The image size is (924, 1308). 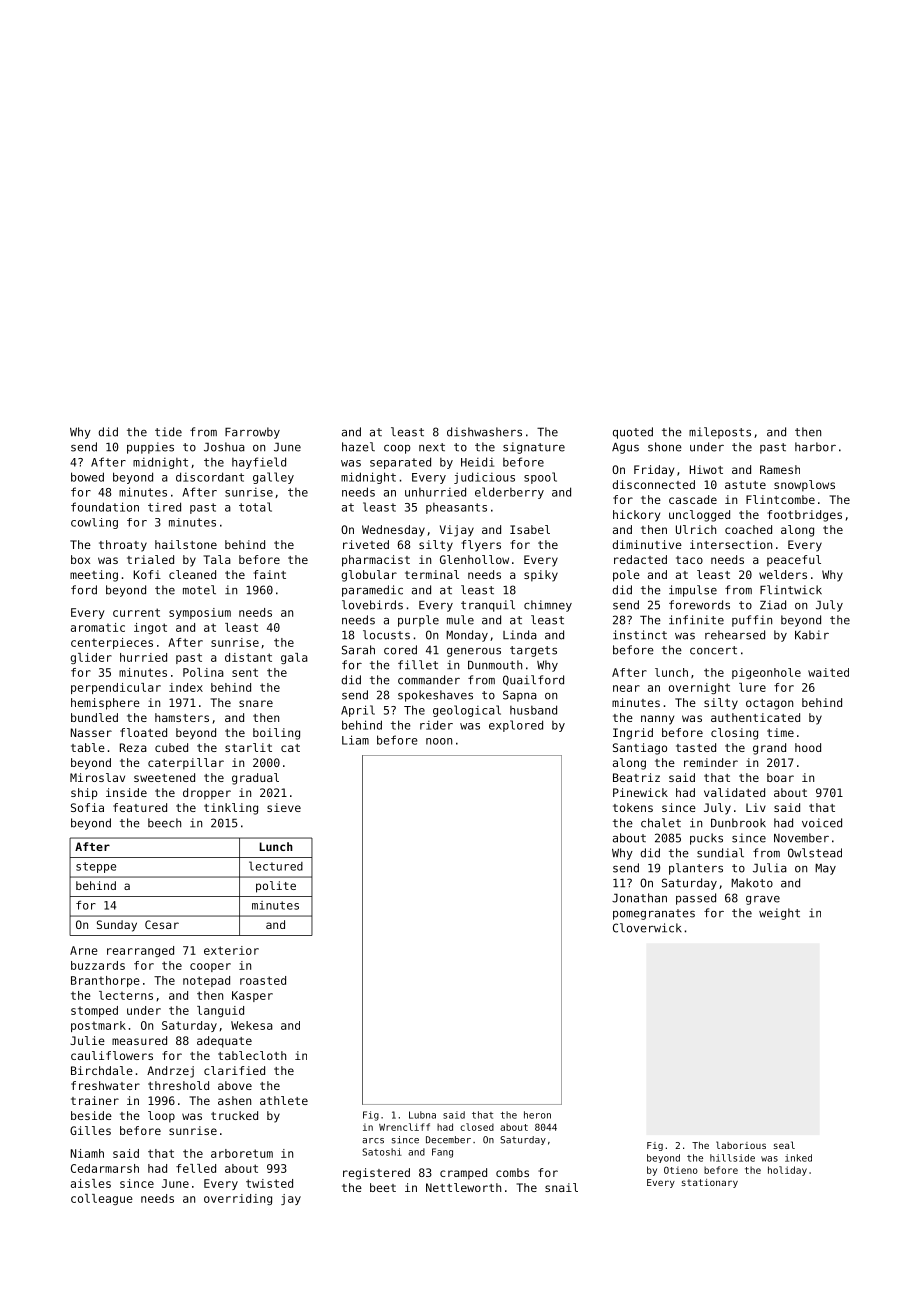 What do you see at coordinates (647, 928) in the document?
I see `Cloverwick` at bounding box center [647, 928].
